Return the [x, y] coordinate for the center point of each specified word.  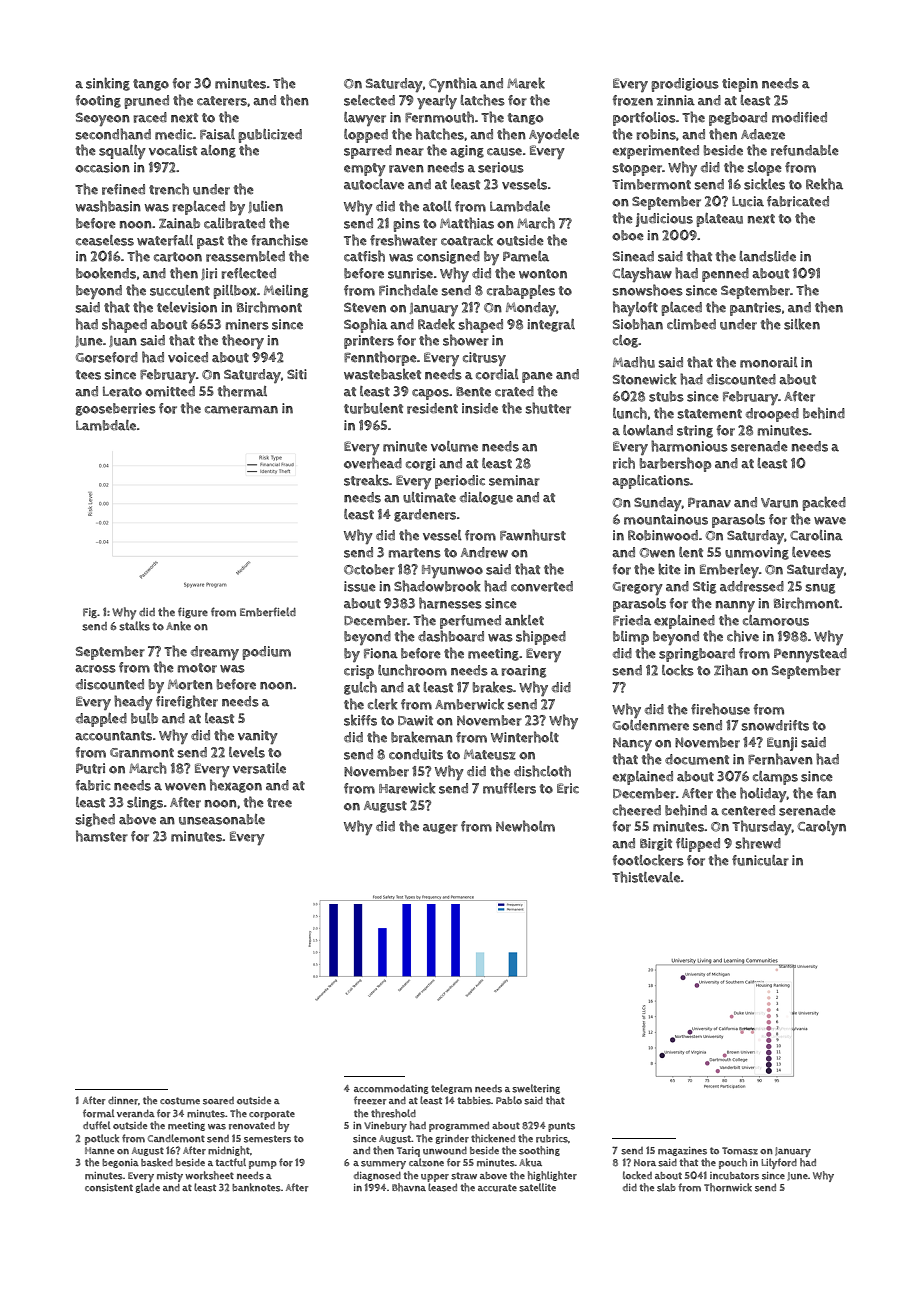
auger [440, 829]
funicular [760, 860]
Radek [436, 324]
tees [88, 375]
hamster [102, 836]
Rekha [824, 184]
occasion [102, 167]
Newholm [525, 826]
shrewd [758, 843]
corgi [420, 464]
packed [824, 503]
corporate [272, 1115]
